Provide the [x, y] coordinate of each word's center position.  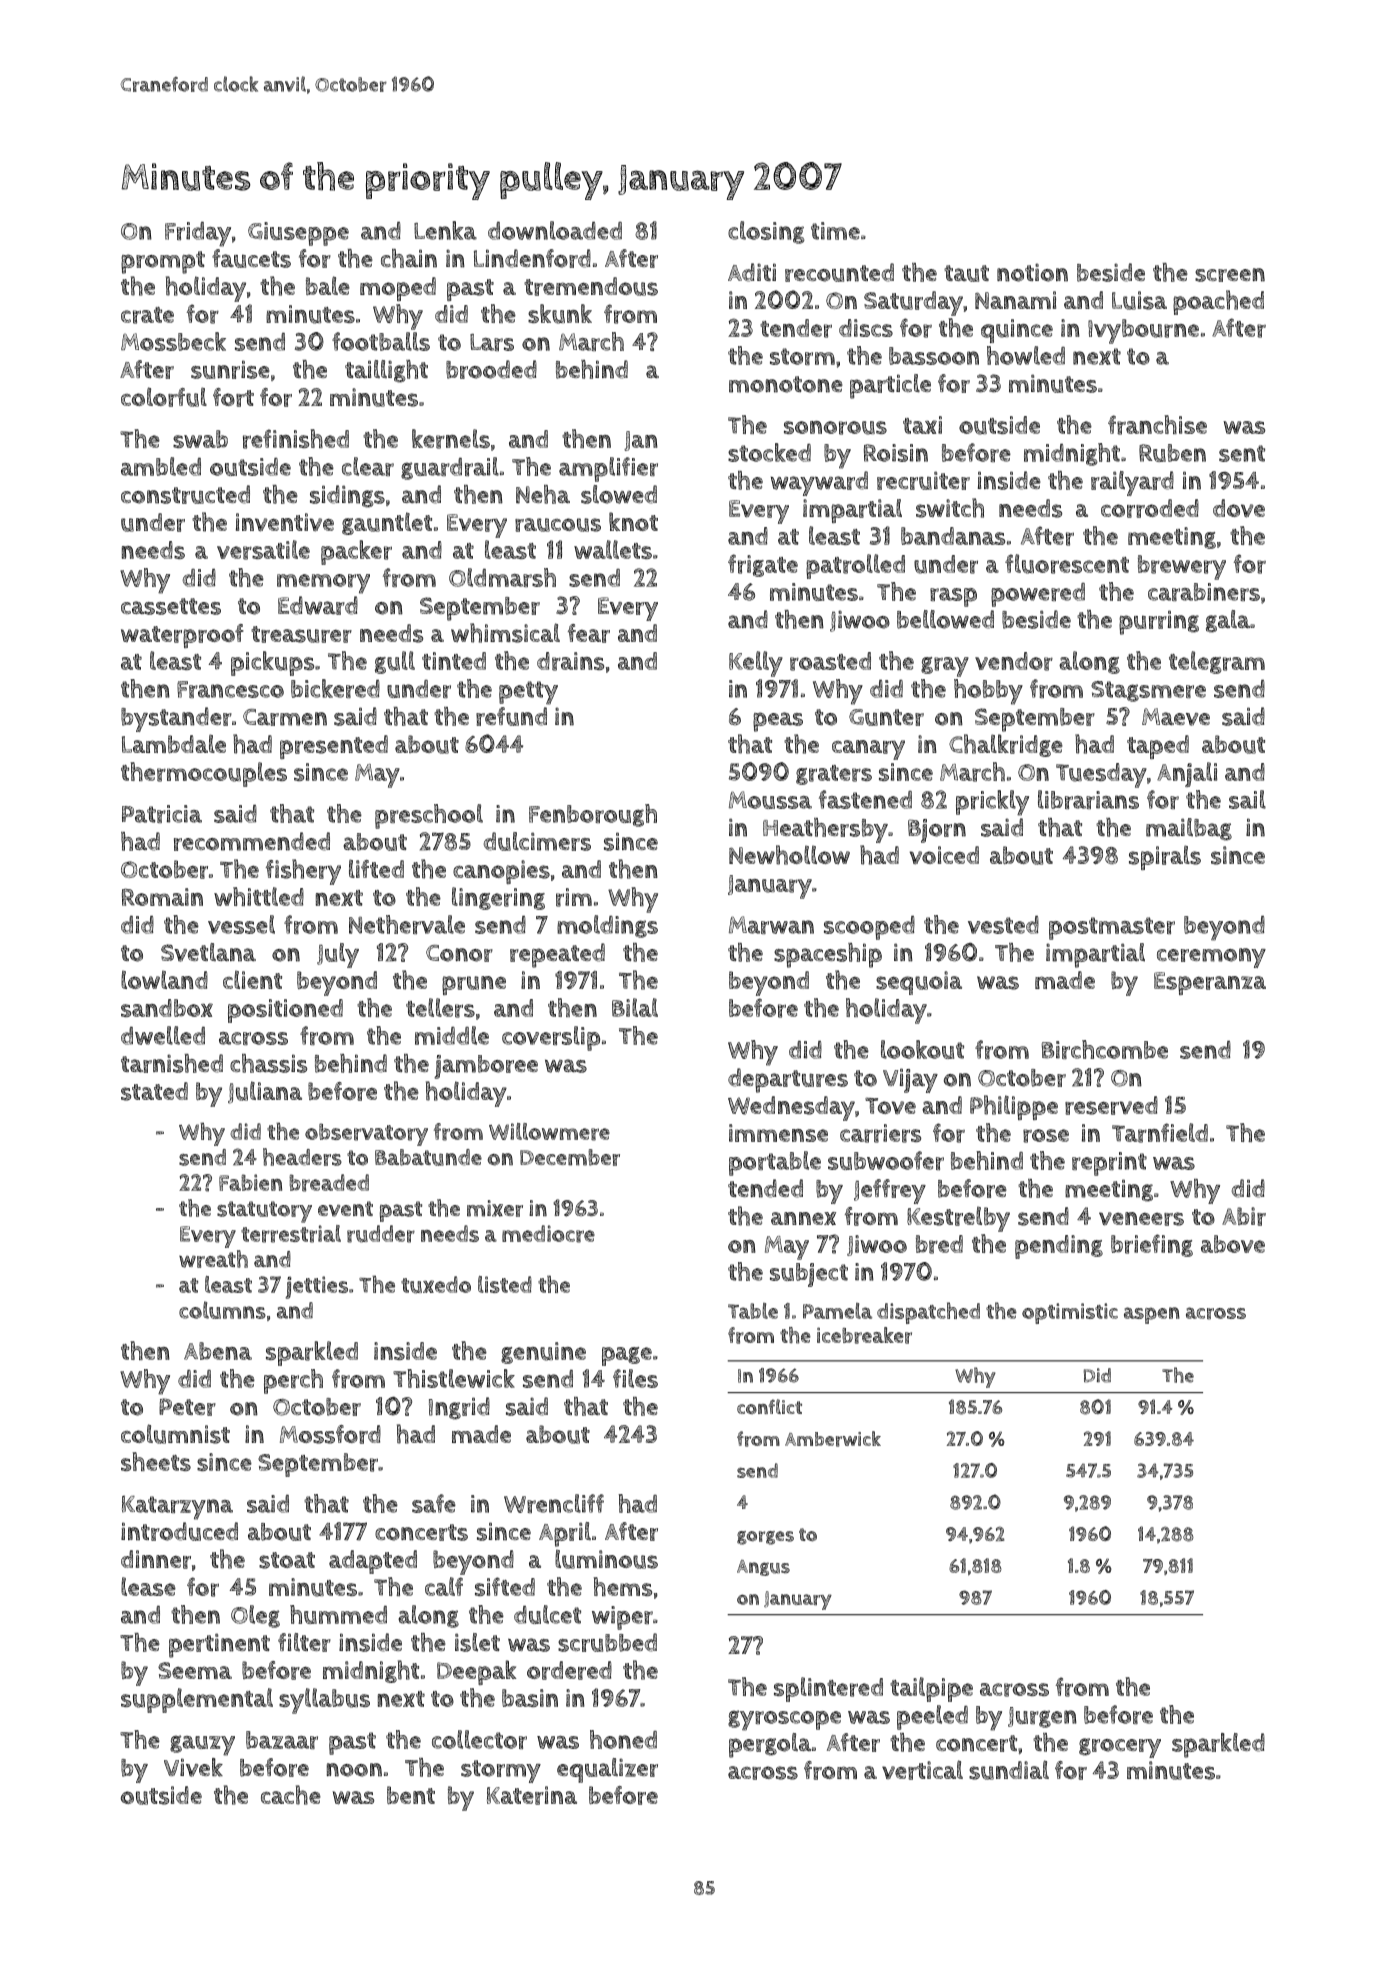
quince [1017, 331]
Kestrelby [958, 1219]
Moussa [770, 800]
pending [1059, 1247]
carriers [880, 1133]
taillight [386, 371]
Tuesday [1101, 775]
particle [890, 386]
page [627, 1356]
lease [148, 1586]
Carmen [285, 717]
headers [302, 1157]
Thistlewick [454, 1378]
